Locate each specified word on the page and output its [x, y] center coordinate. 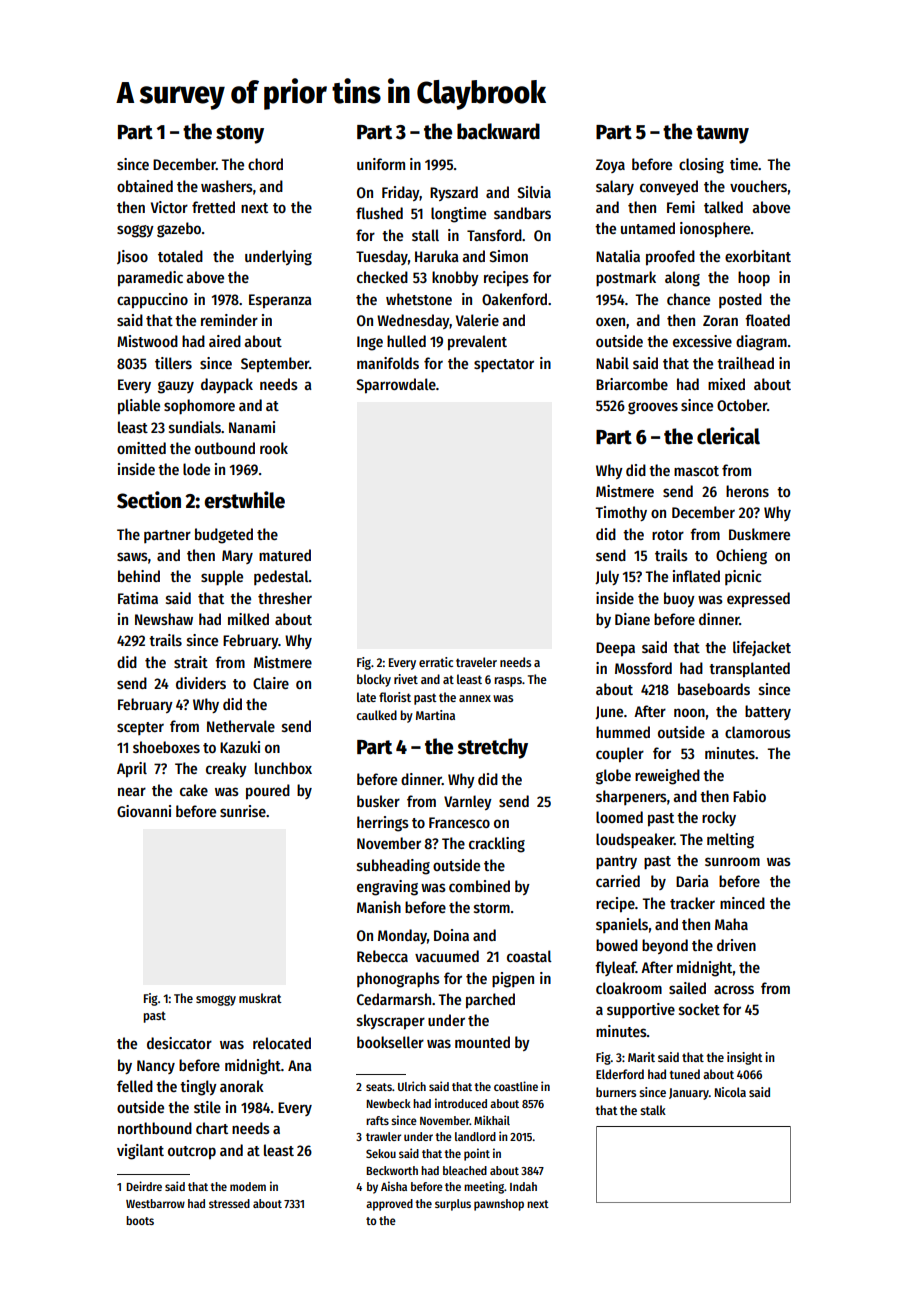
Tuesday [382, 257]
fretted [213, 207]
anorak [242, 1086]
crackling [497, 845]
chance [688, 299]
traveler [476, 662]
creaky [226, 769]
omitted [141, 448]
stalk [653, 1110]
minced [742, 903]
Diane [632, 619]
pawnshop [499, 1205]
